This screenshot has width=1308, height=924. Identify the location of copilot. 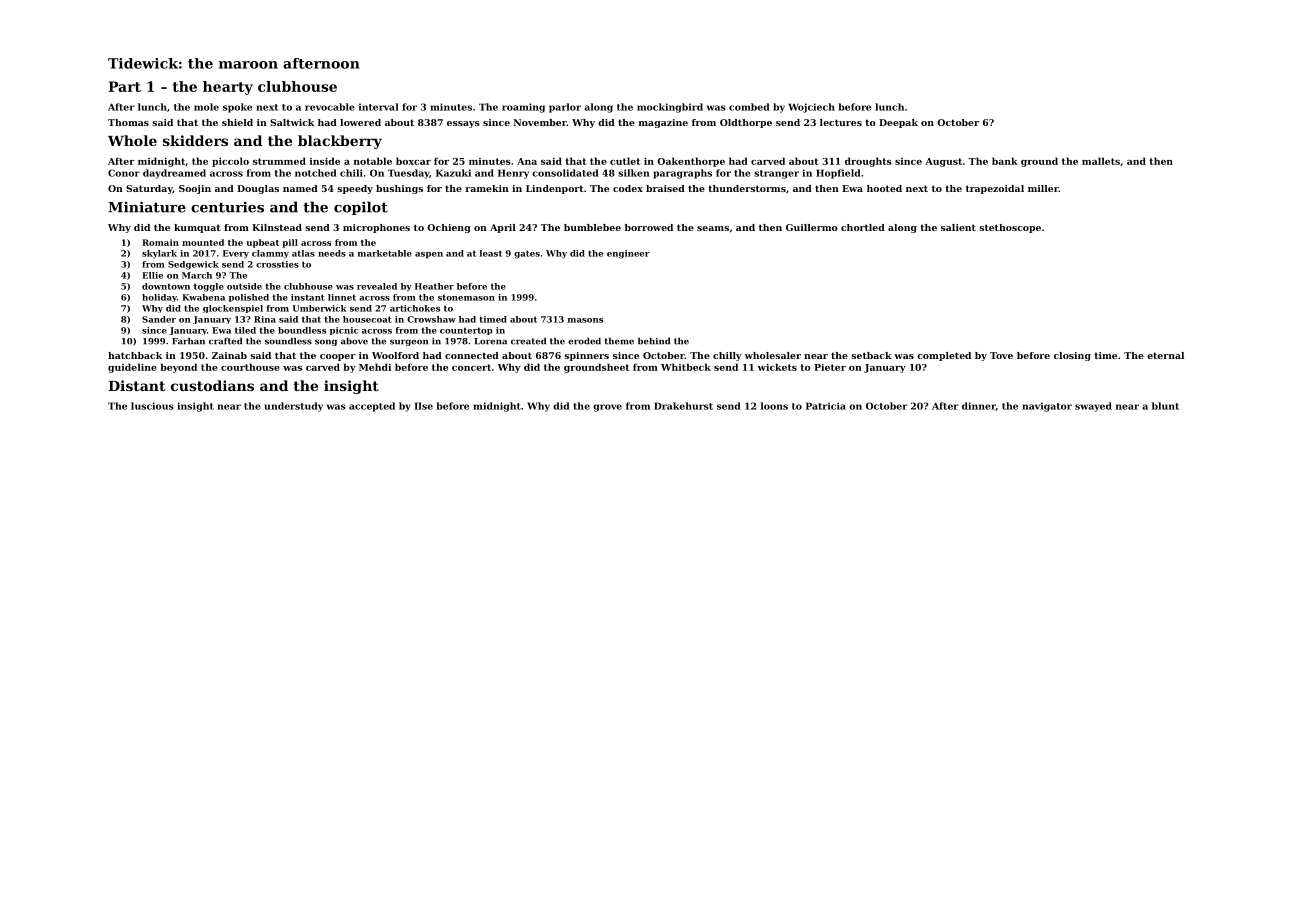
(361, 208).
